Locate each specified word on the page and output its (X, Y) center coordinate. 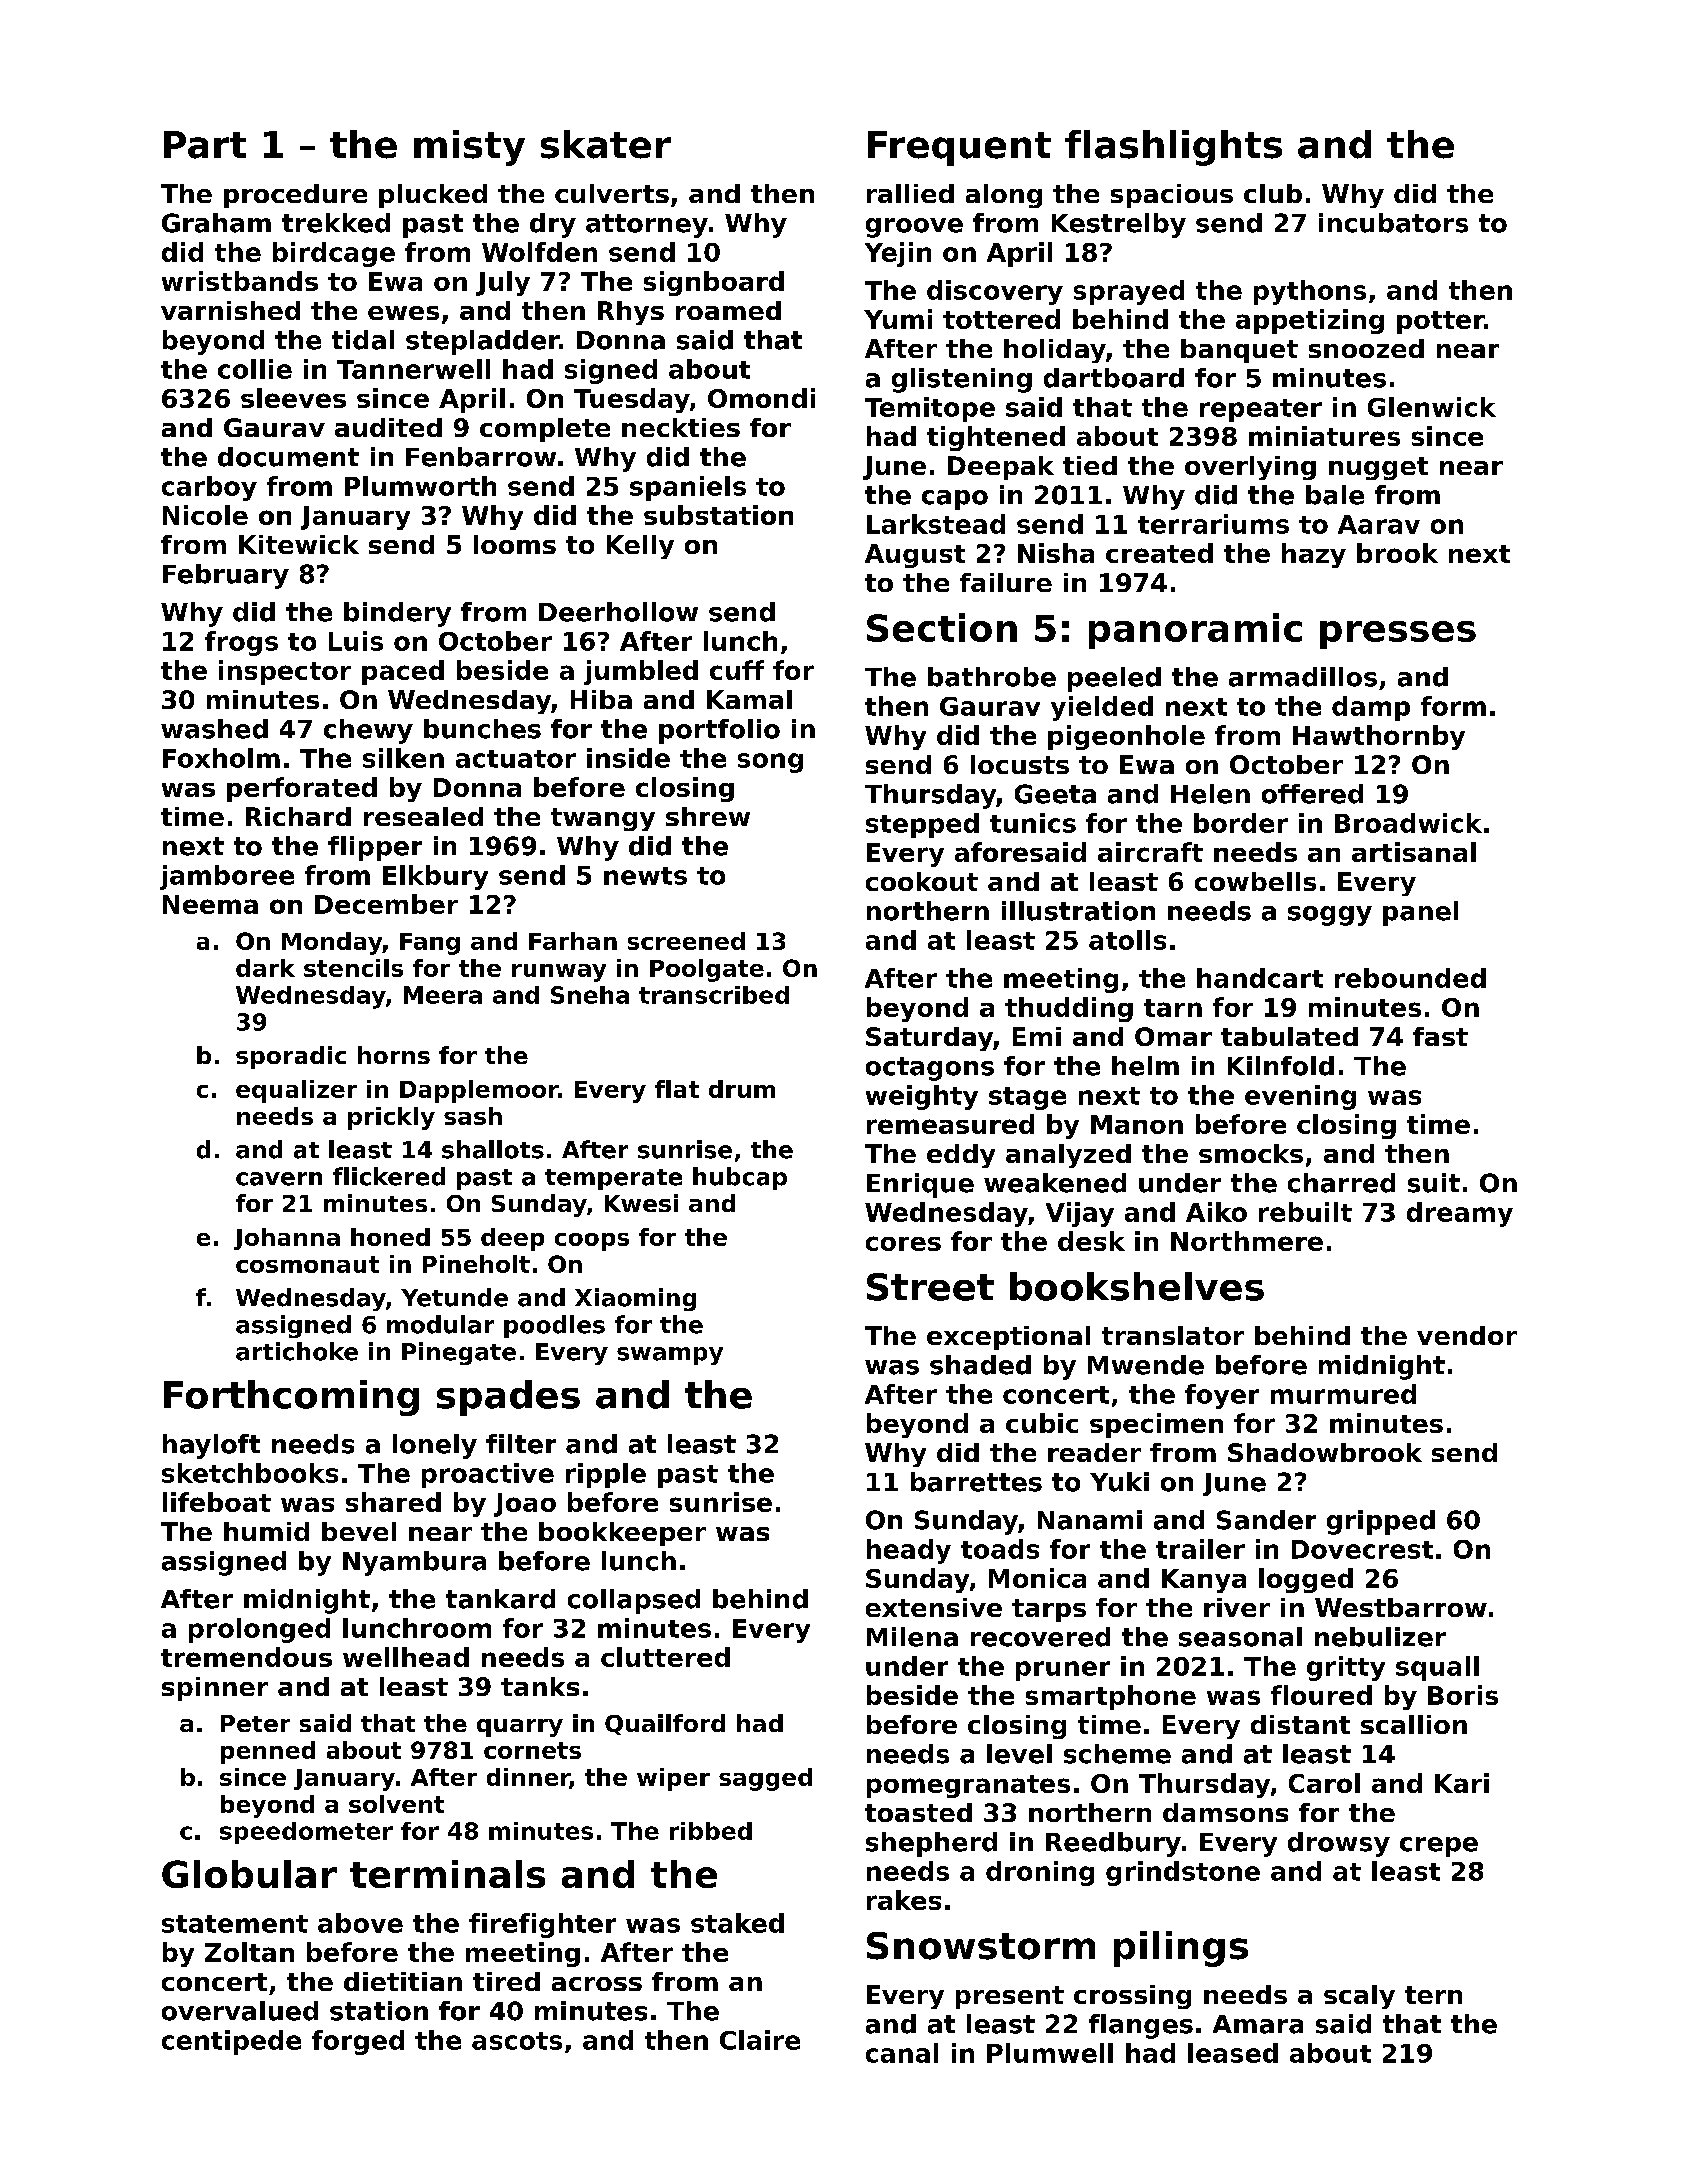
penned (268, 1752)
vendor (1467, 1335)
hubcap (740, 1178)
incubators (1393, 223)
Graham (216, 223)
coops (592, 1242)
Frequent (959, 148)
